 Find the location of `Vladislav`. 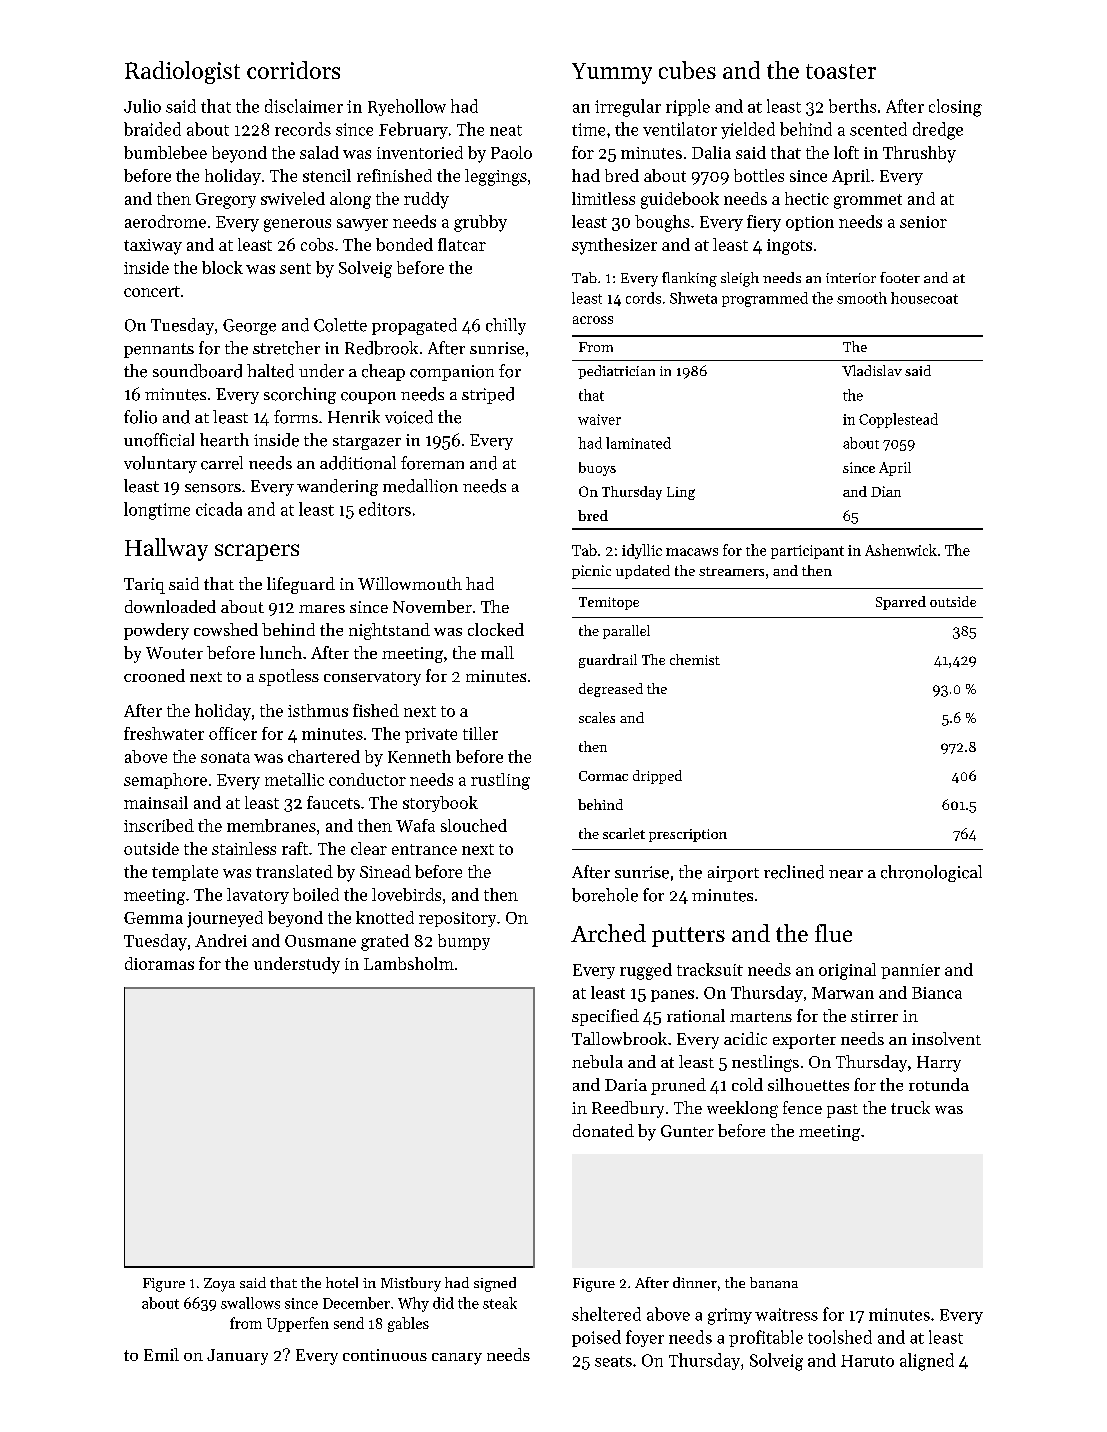

Vladislav is located at coordinates (872, 370).
